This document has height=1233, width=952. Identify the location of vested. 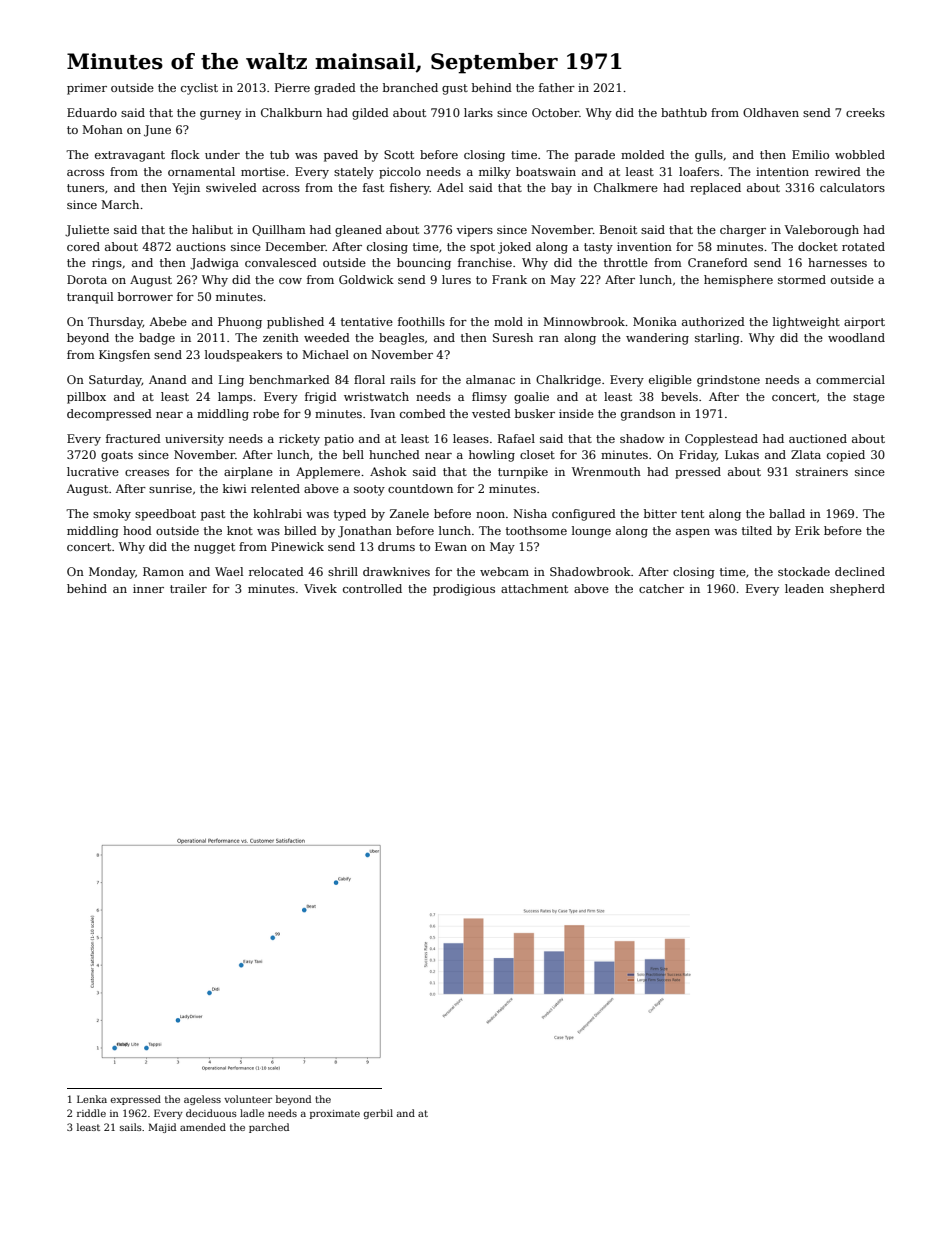
(491, 413).
